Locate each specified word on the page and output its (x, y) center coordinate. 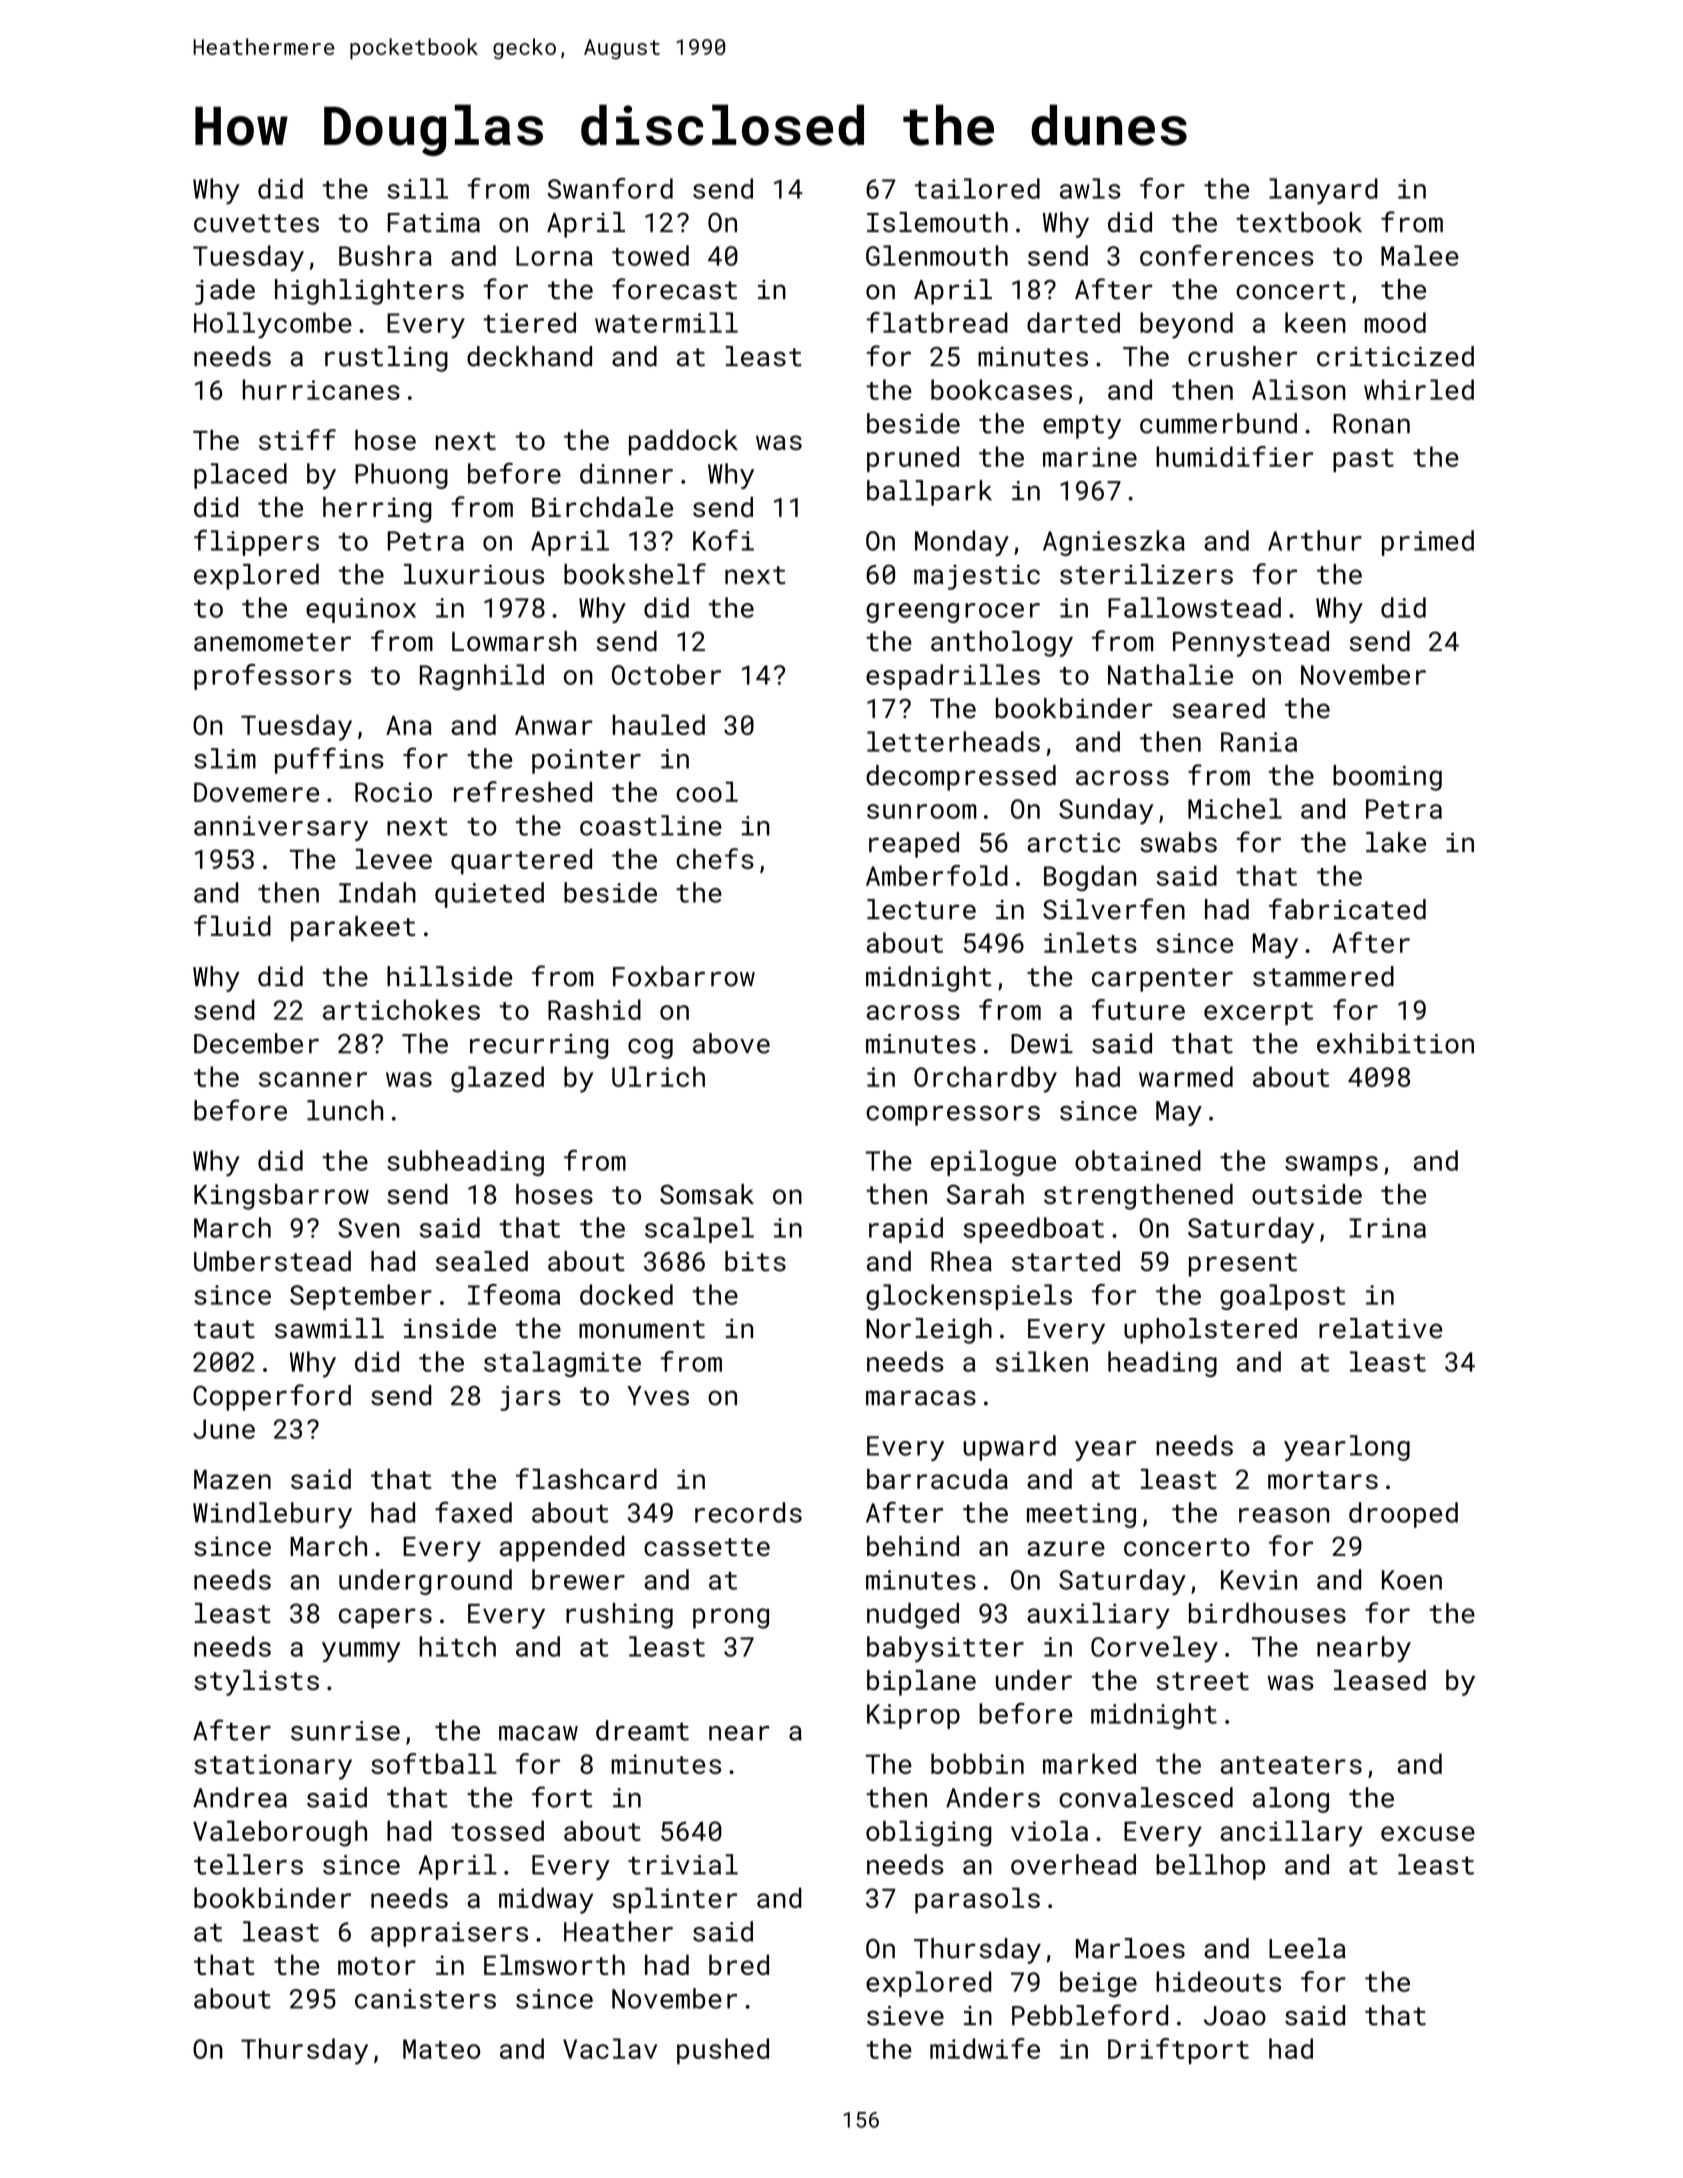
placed (240, 476)
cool (707, 791)
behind (913, 1546)
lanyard (1323, 191)
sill (417, 188)
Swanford (610, 188)
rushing (619, 1616)
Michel (1235, 808)
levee (393, 858)
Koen (1412, 1580)
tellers (248, 1864)
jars (530, 1398)
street (1203, 1681)
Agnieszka (1114, 543)
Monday (962, 543)
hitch (457, 1646)
